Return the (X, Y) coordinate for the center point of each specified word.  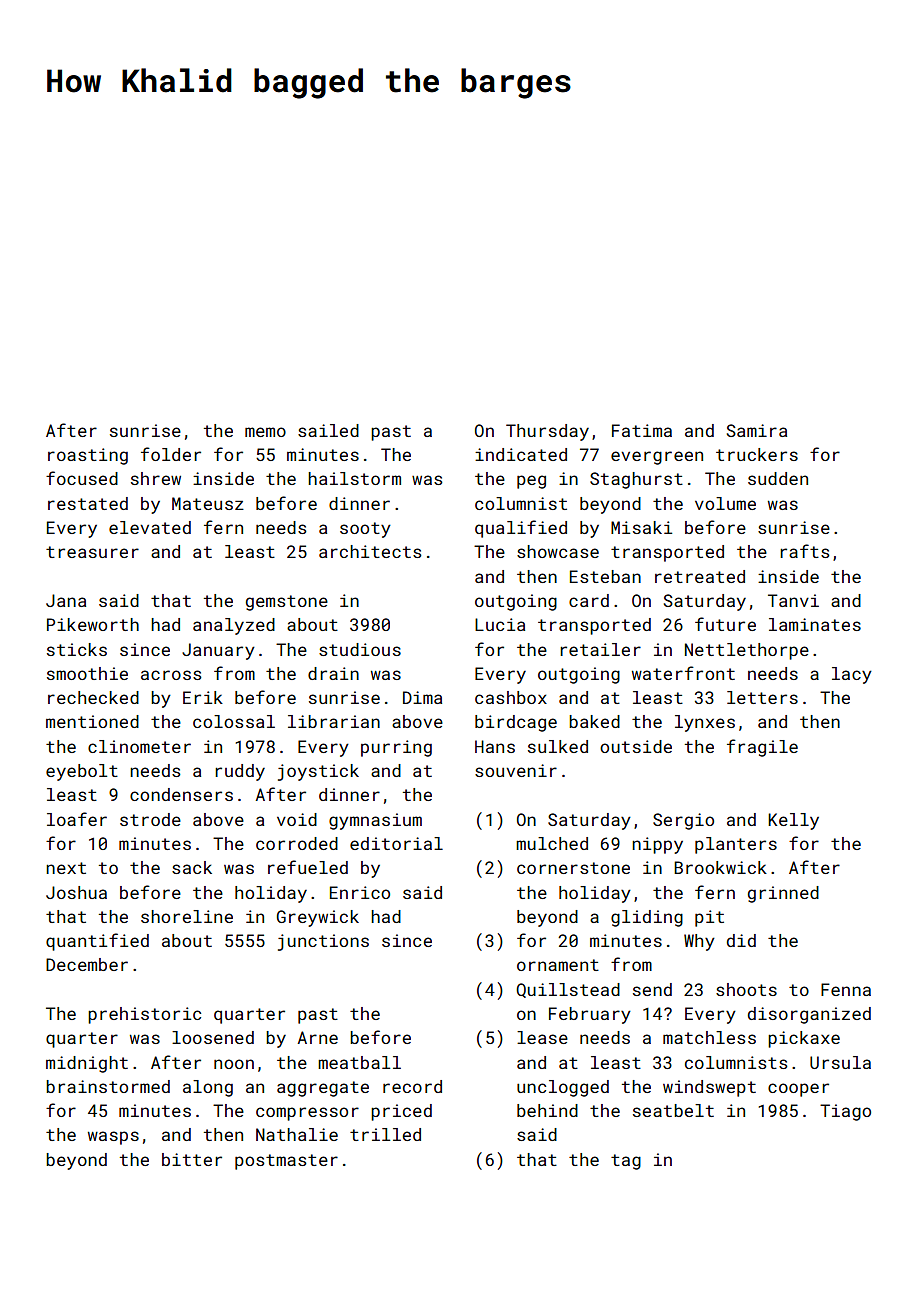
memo (265, 432)
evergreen (657, 458)
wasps (113, 1138)
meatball (359, 1062)
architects (370, 551)
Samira (757, 430)
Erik (203, 697)
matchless (709, 1037)
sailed (328, 430)
